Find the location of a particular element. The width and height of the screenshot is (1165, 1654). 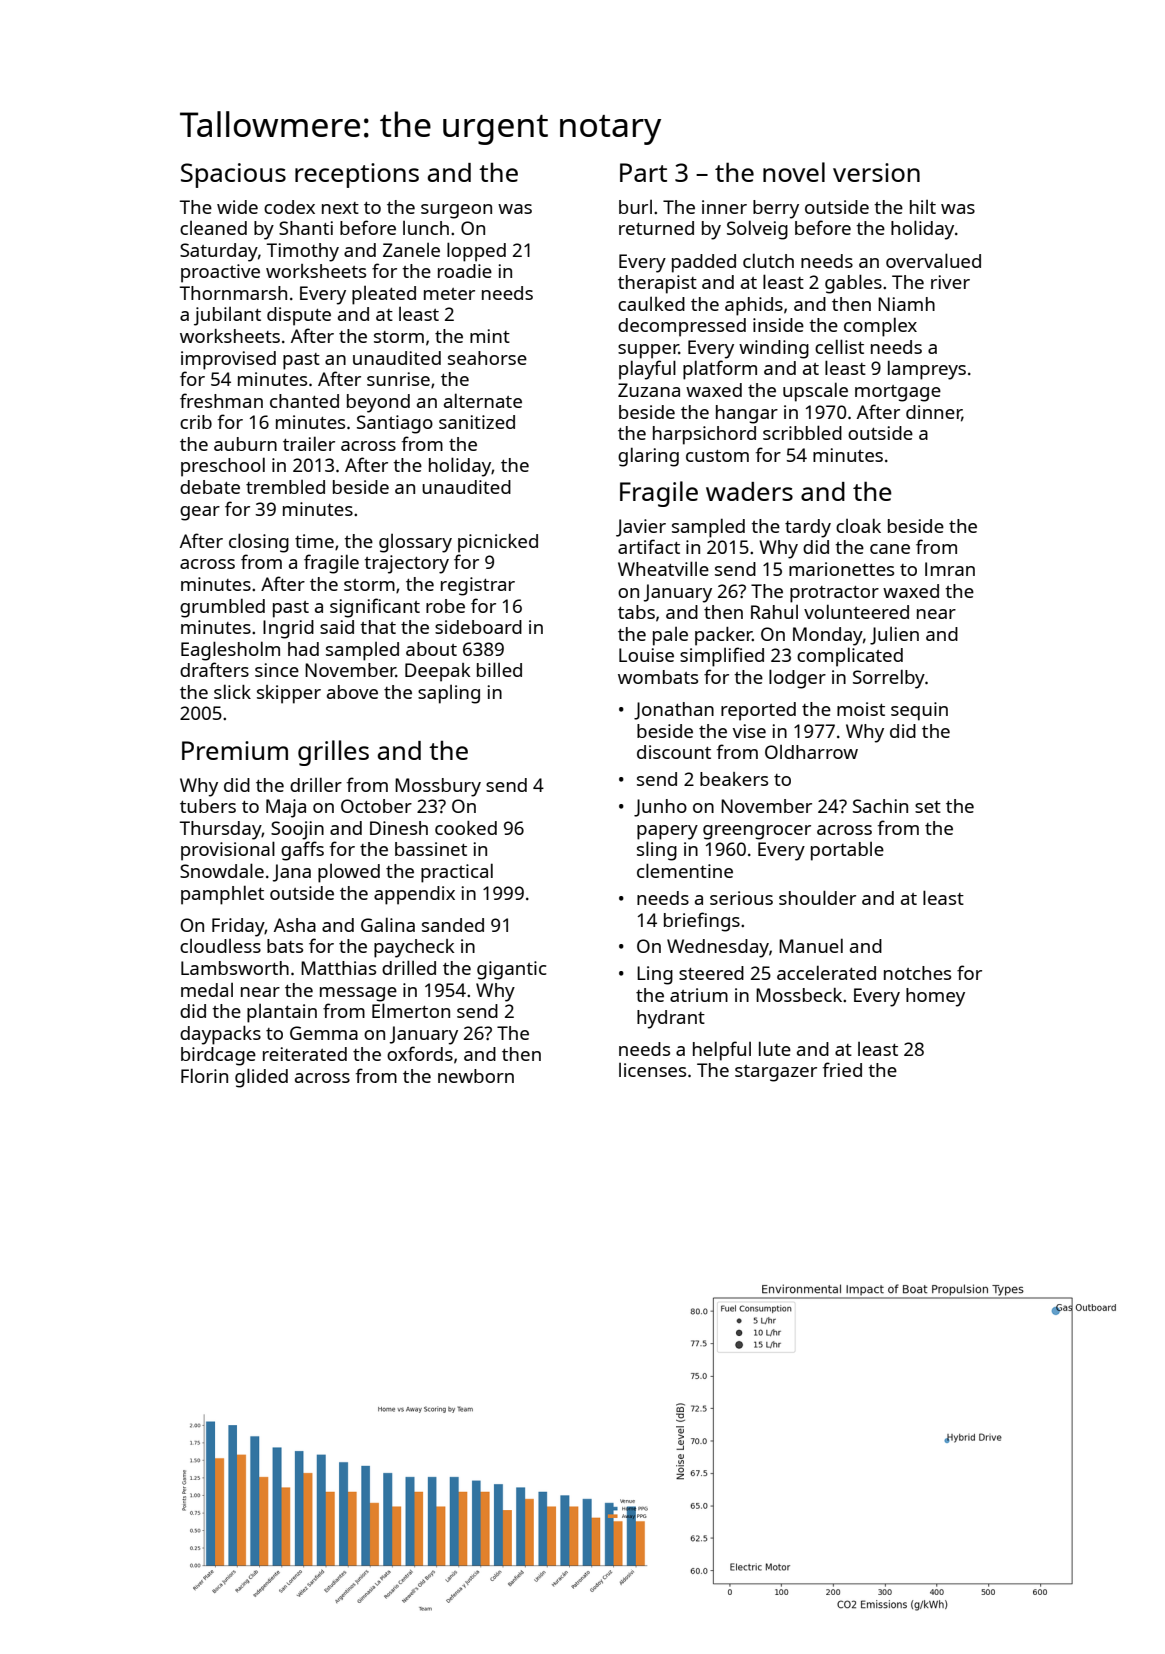

Zanele is located at coordinates (411, 250).
